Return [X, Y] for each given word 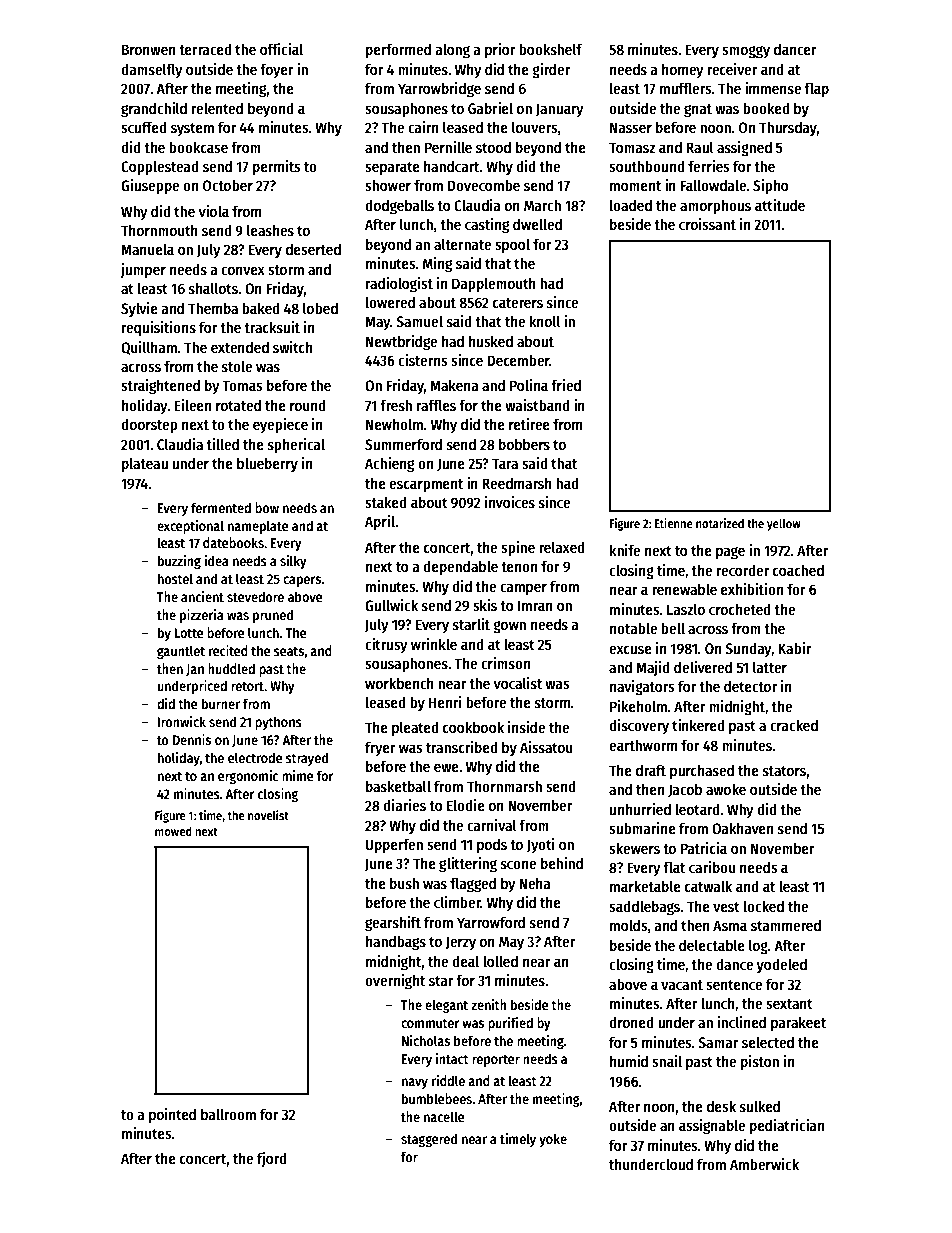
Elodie [466, 805]
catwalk [708, 886]
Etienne [674, 523]
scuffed [144, 127]
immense [773, 88]
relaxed [562, 547]
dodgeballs [399, 207]
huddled [231, 668]
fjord [272, 1159]
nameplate [258, 527]
